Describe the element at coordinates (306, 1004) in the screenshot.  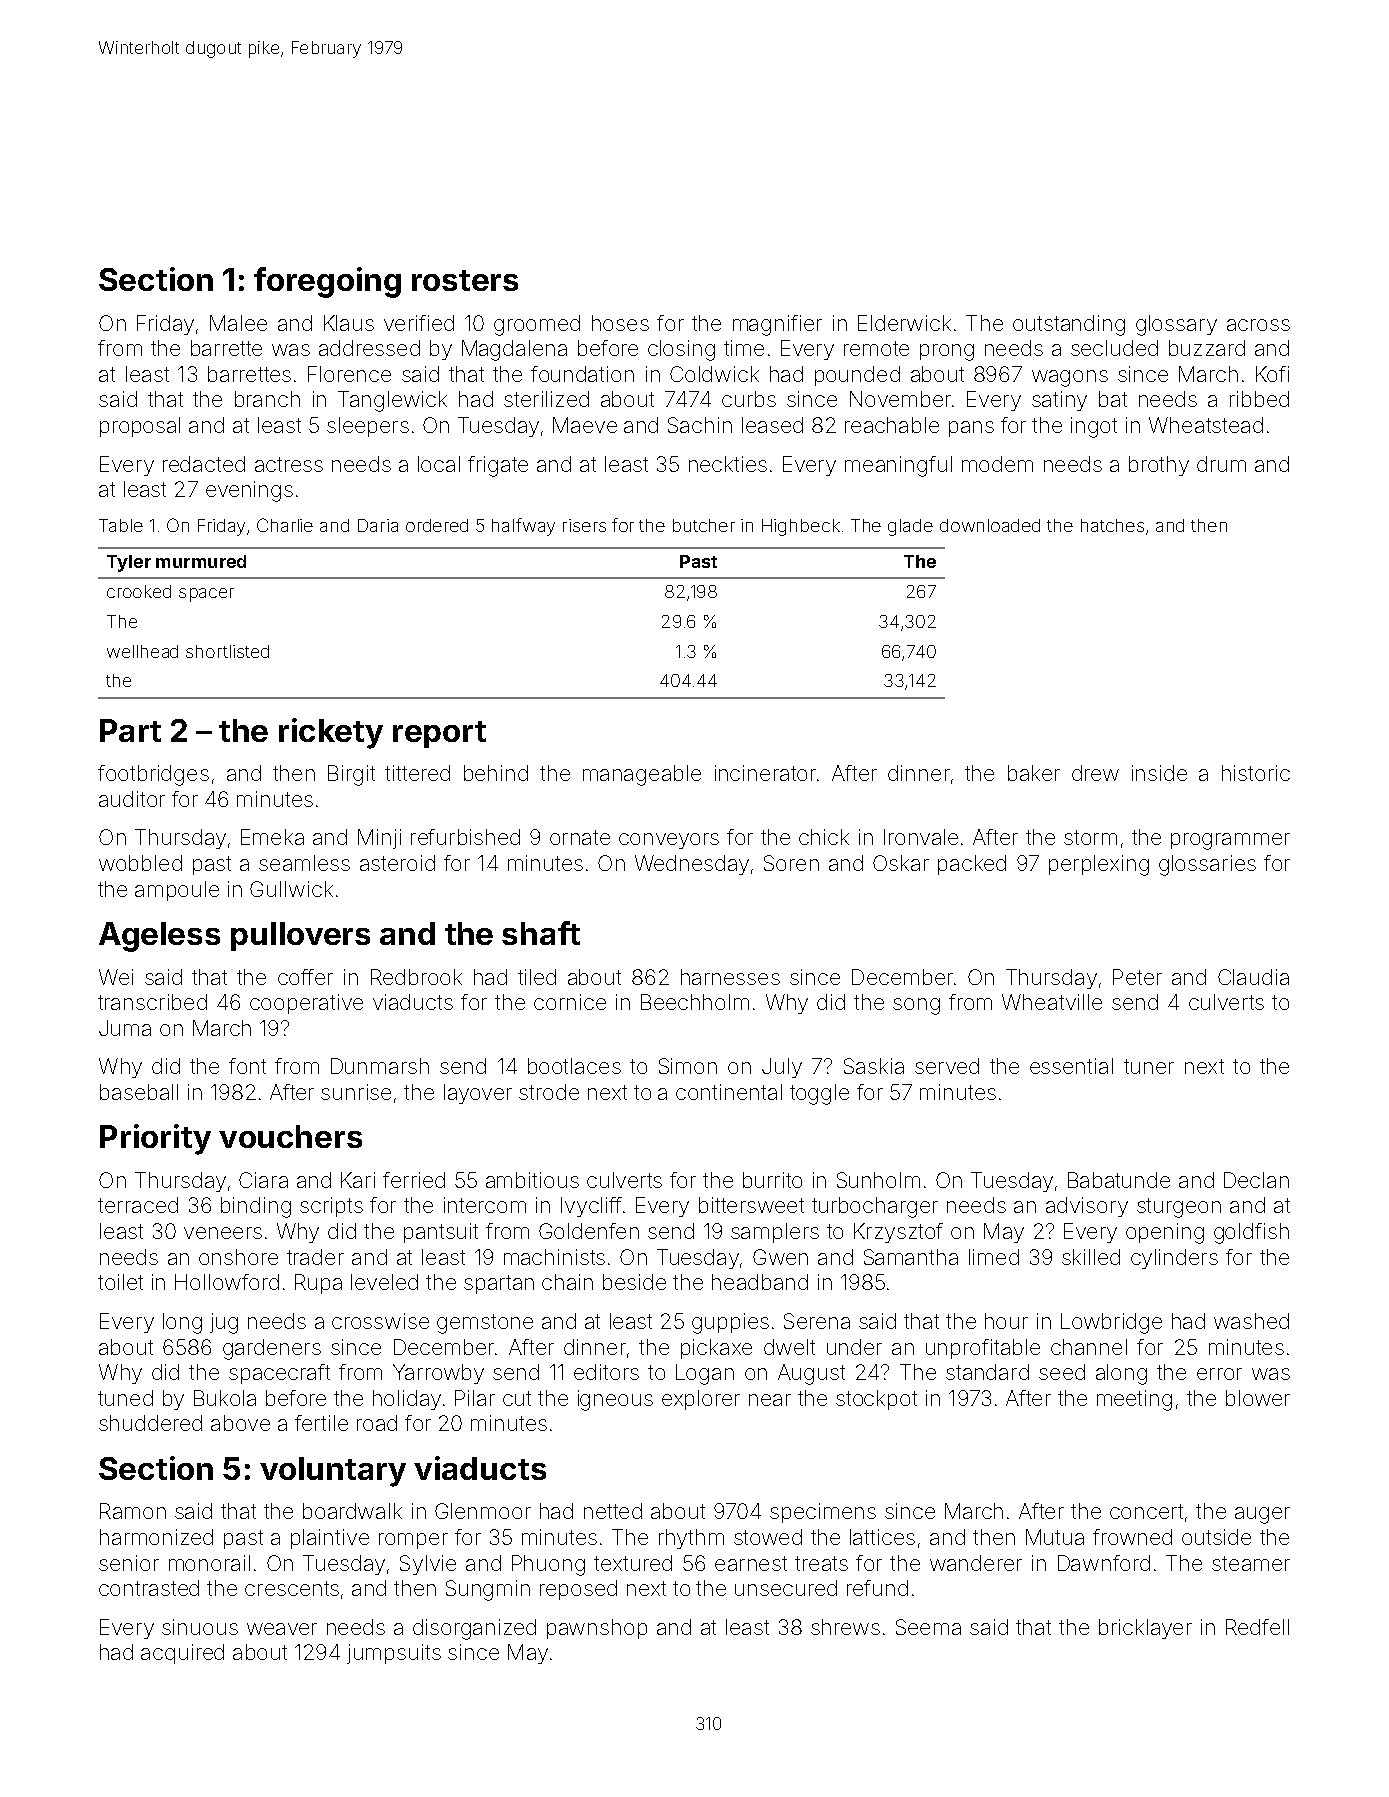
I see `cooperative` at that location.
